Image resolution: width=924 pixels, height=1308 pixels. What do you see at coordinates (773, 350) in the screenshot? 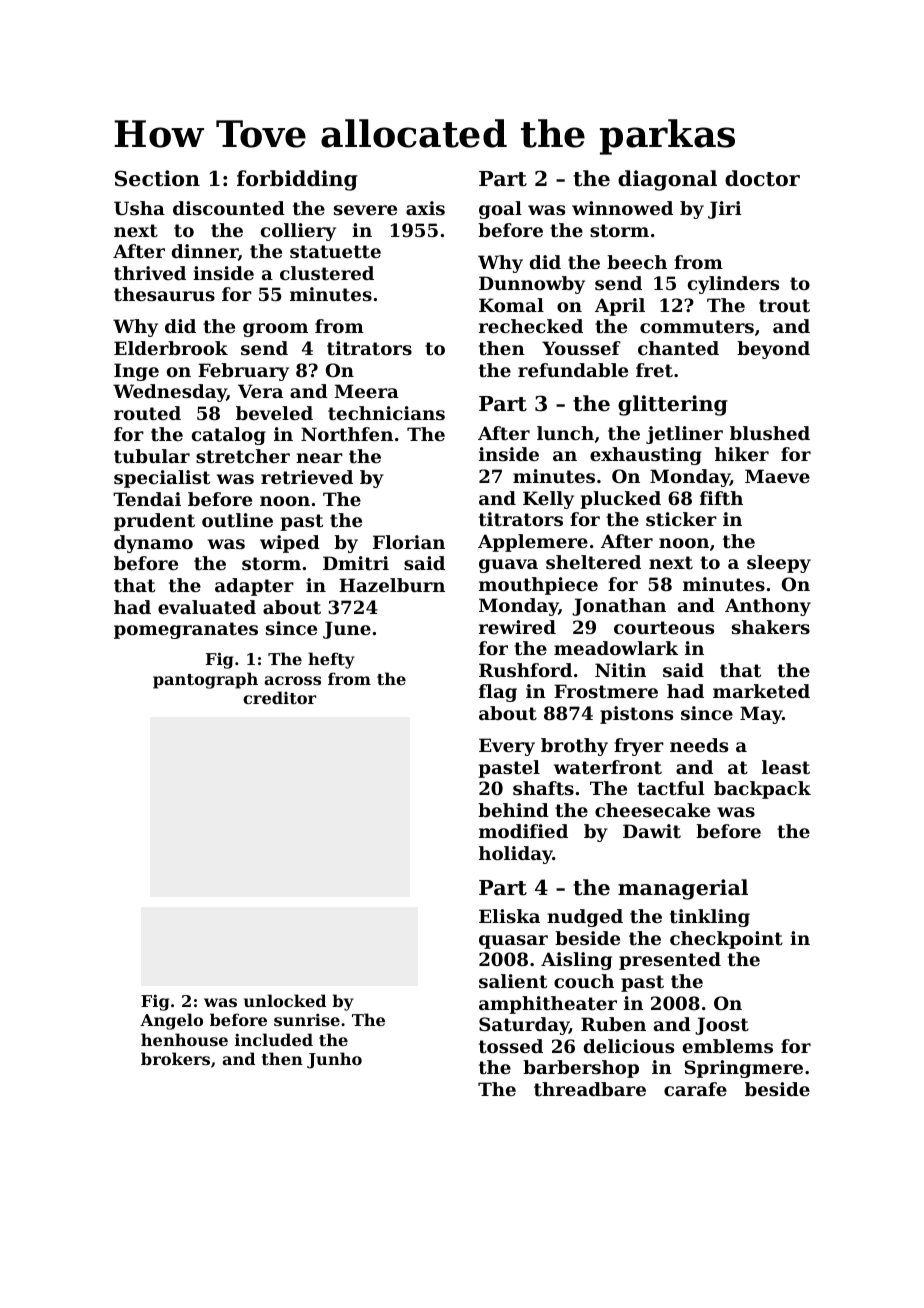
I see `beyond` at bounding box center [773, 350].
